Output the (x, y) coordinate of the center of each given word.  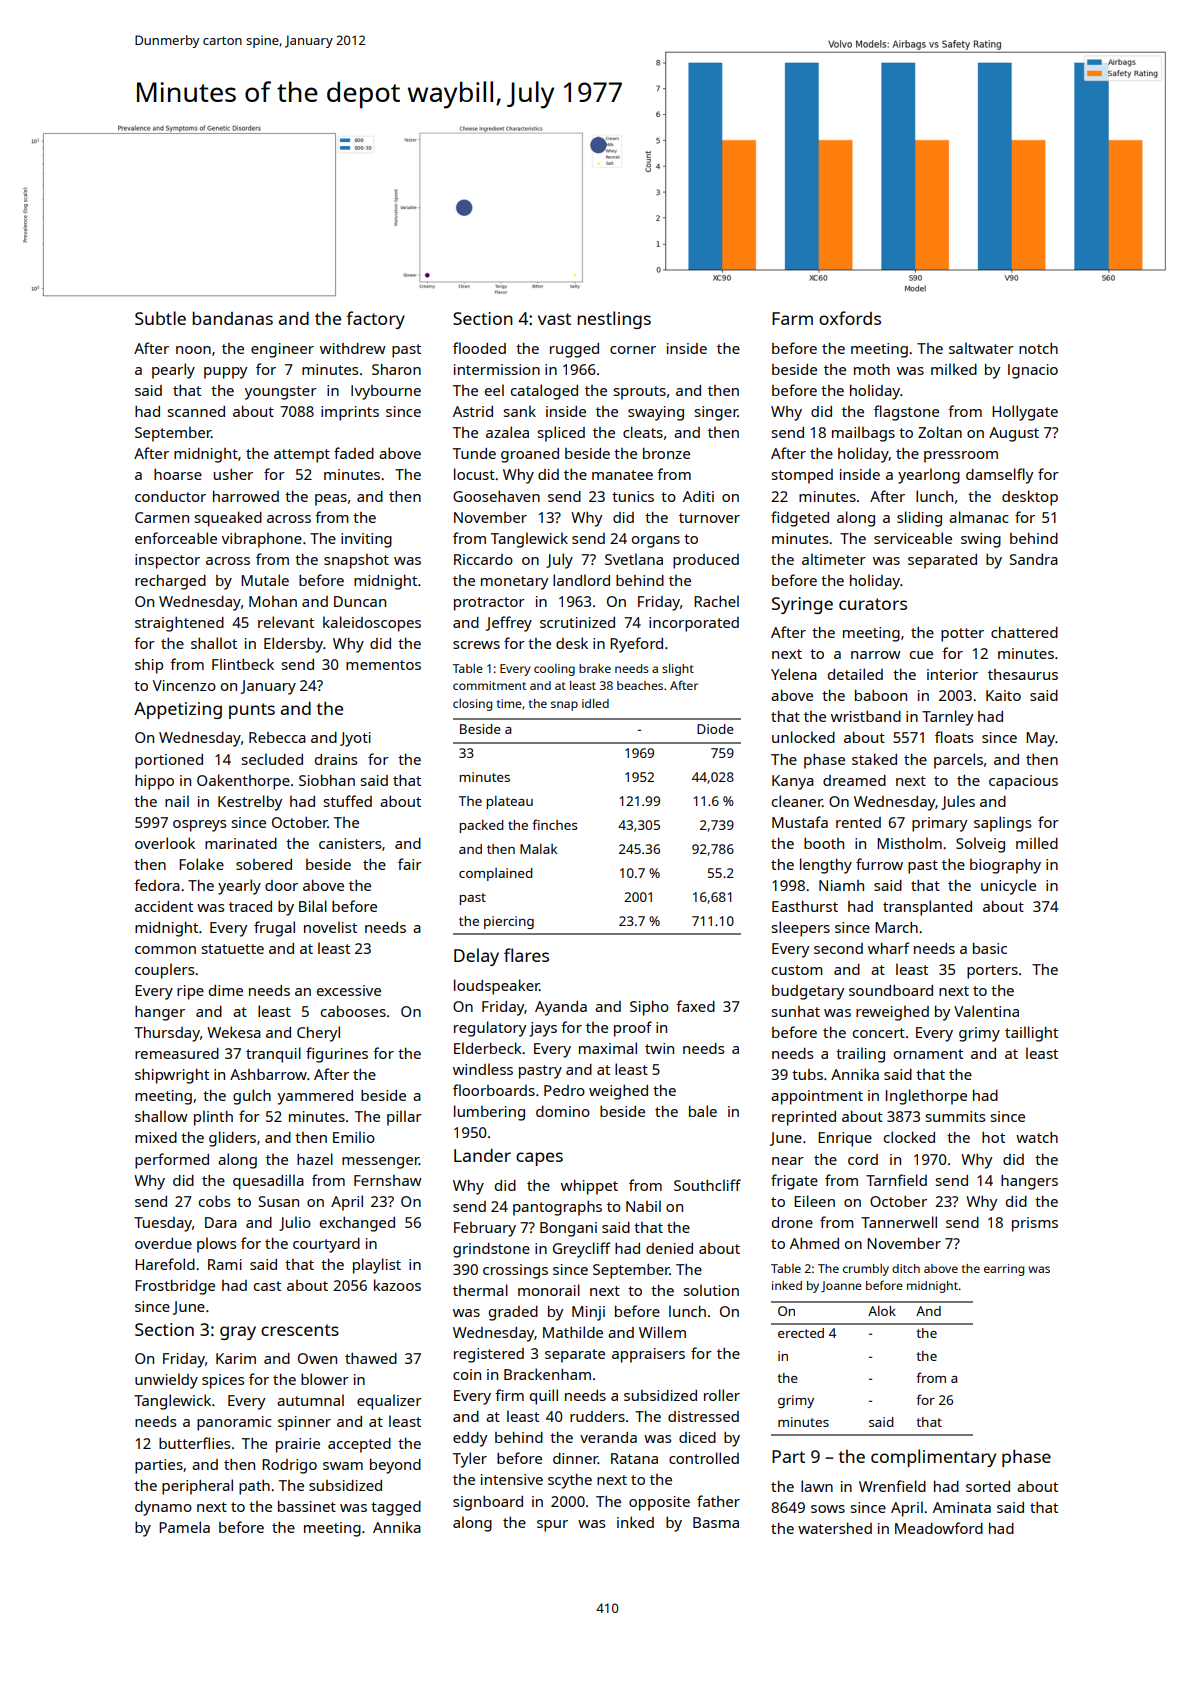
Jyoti (355, 739)
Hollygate (1025, 413)
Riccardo (483, 559)
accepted (359, 1445)
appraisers (648, 1355)
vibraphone (262, 540)
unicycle (1008, 887)
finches (554, 824)
